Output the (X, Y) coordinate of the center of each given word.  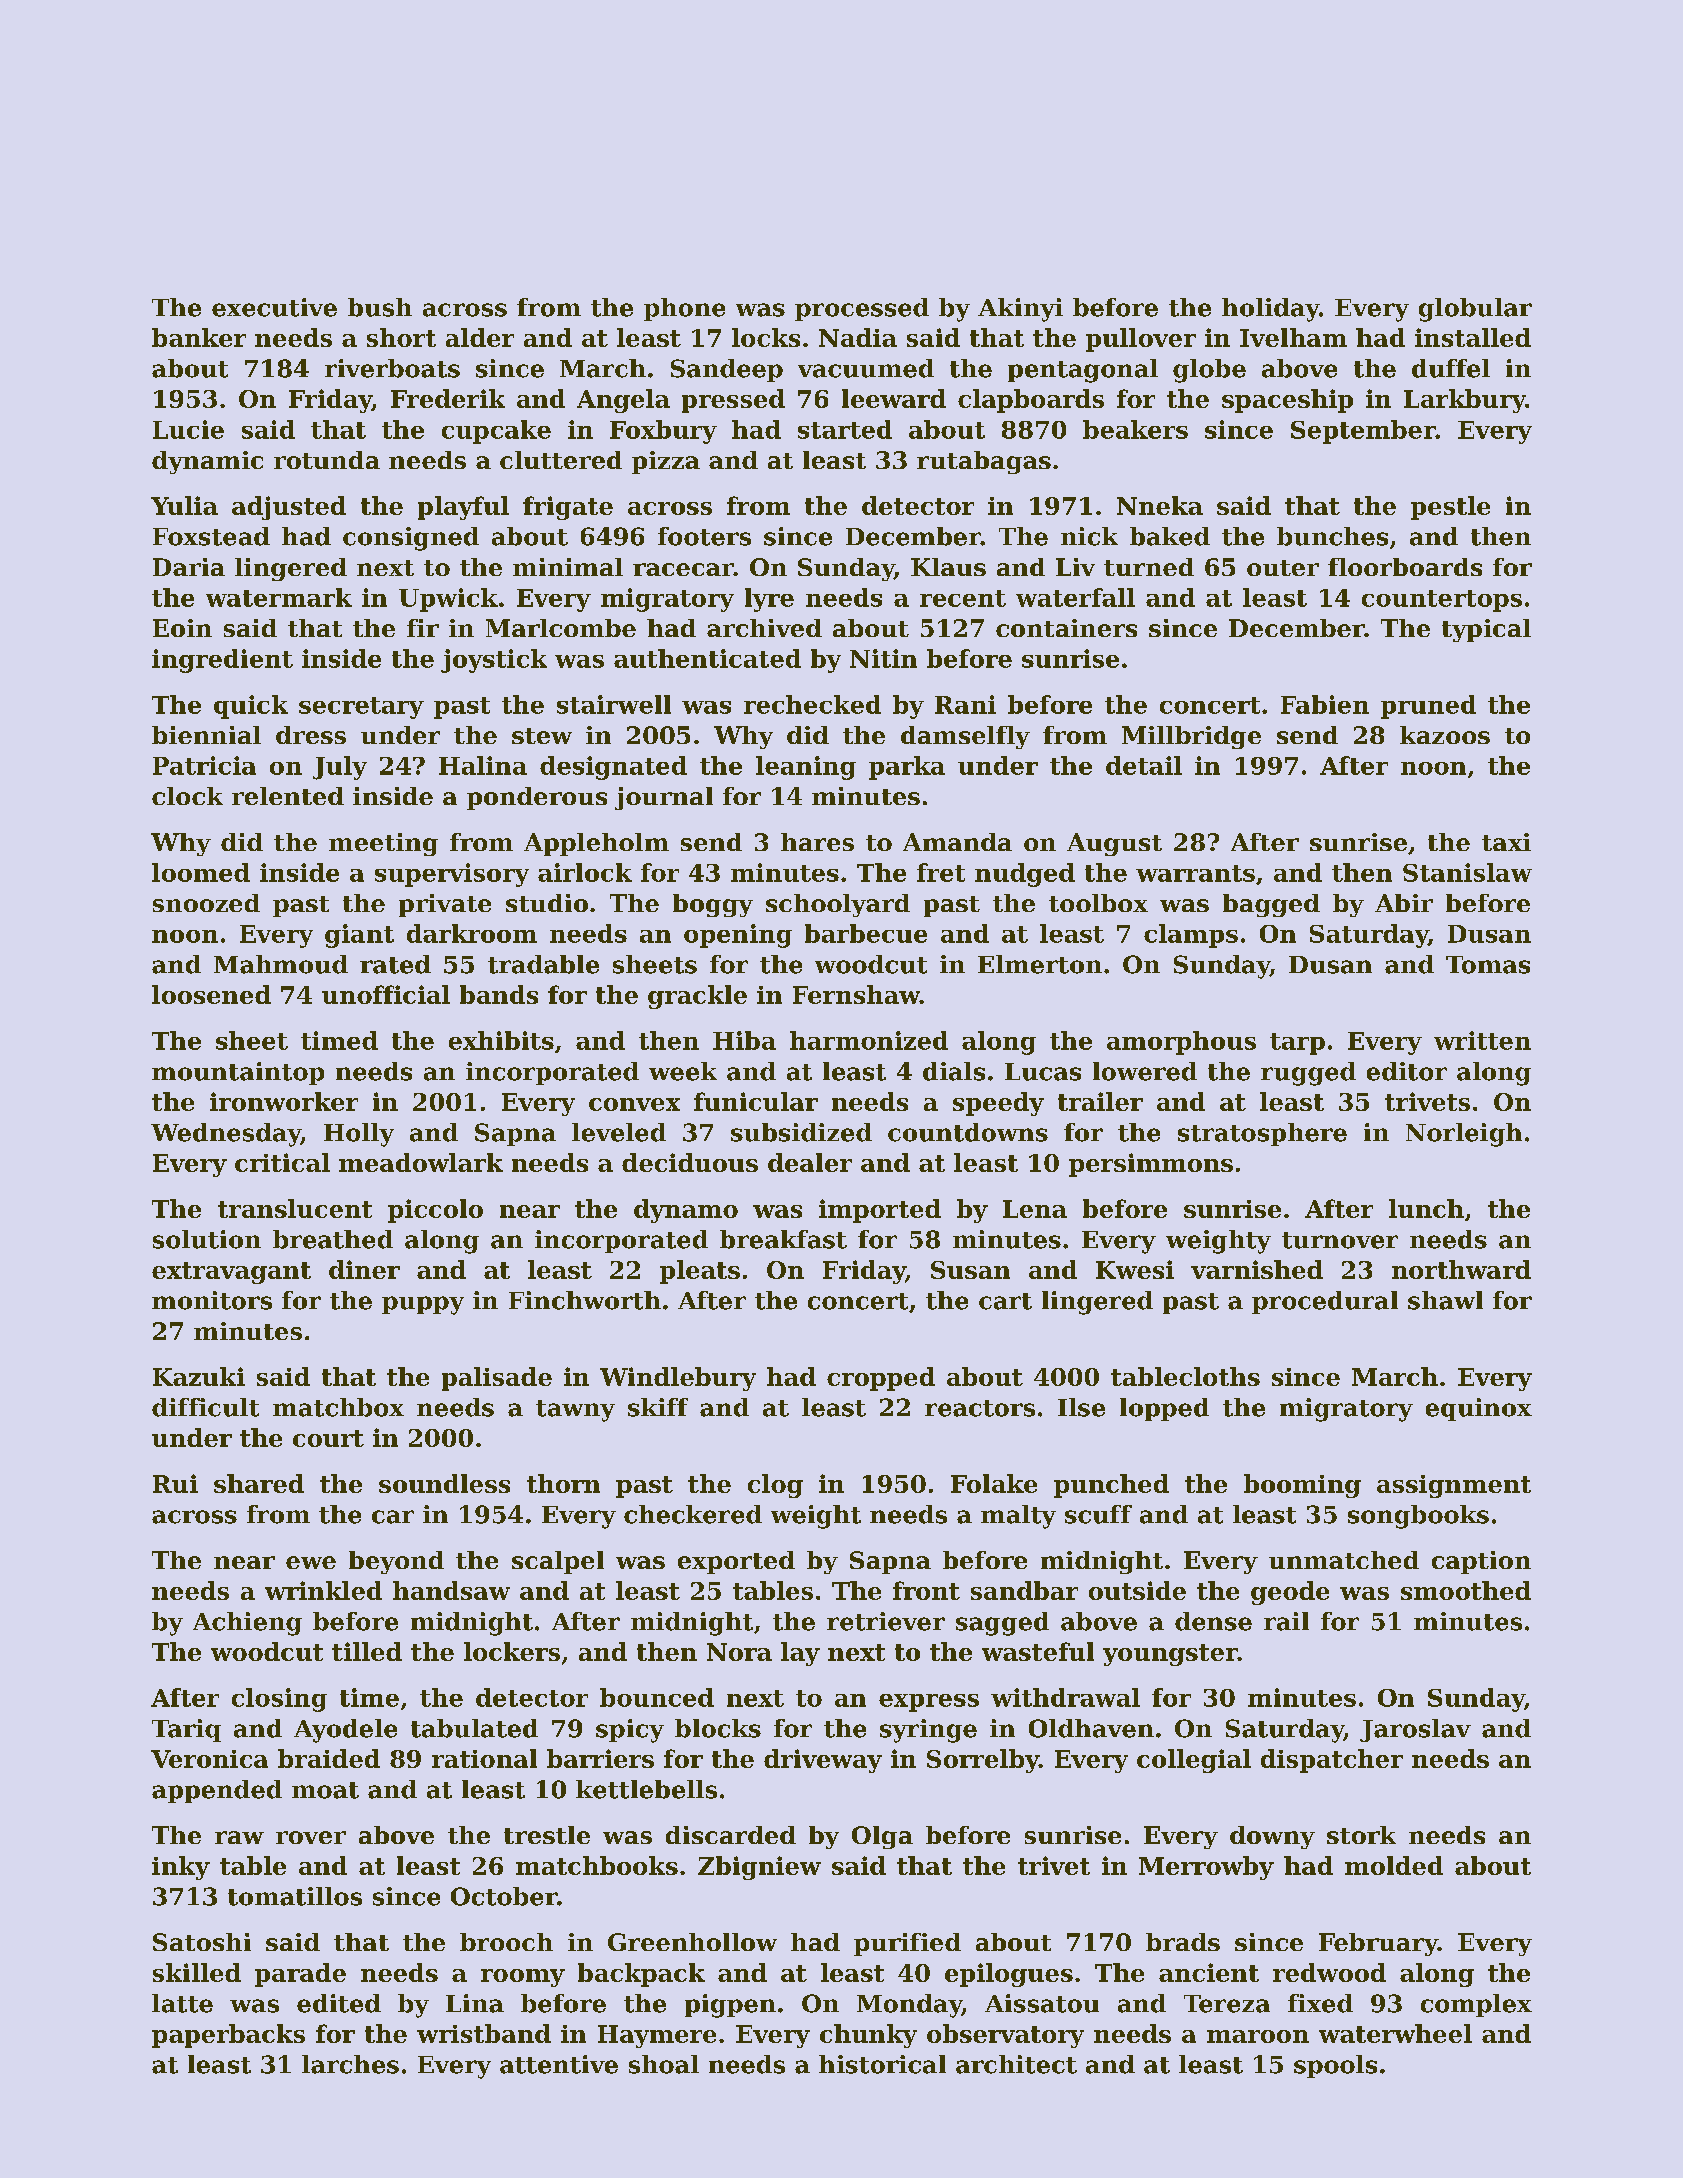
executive (274, 307)
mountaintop (238, 1073)
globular (1475, 310)
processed (862, 309)
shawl (1445, 1300)
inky (181, 1868)
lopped (1164, 1409)
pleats (700, 1272)
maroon (1258, 2036)
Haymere (657, 2036)
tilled (367, 1651)
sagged (1002, 1624)
